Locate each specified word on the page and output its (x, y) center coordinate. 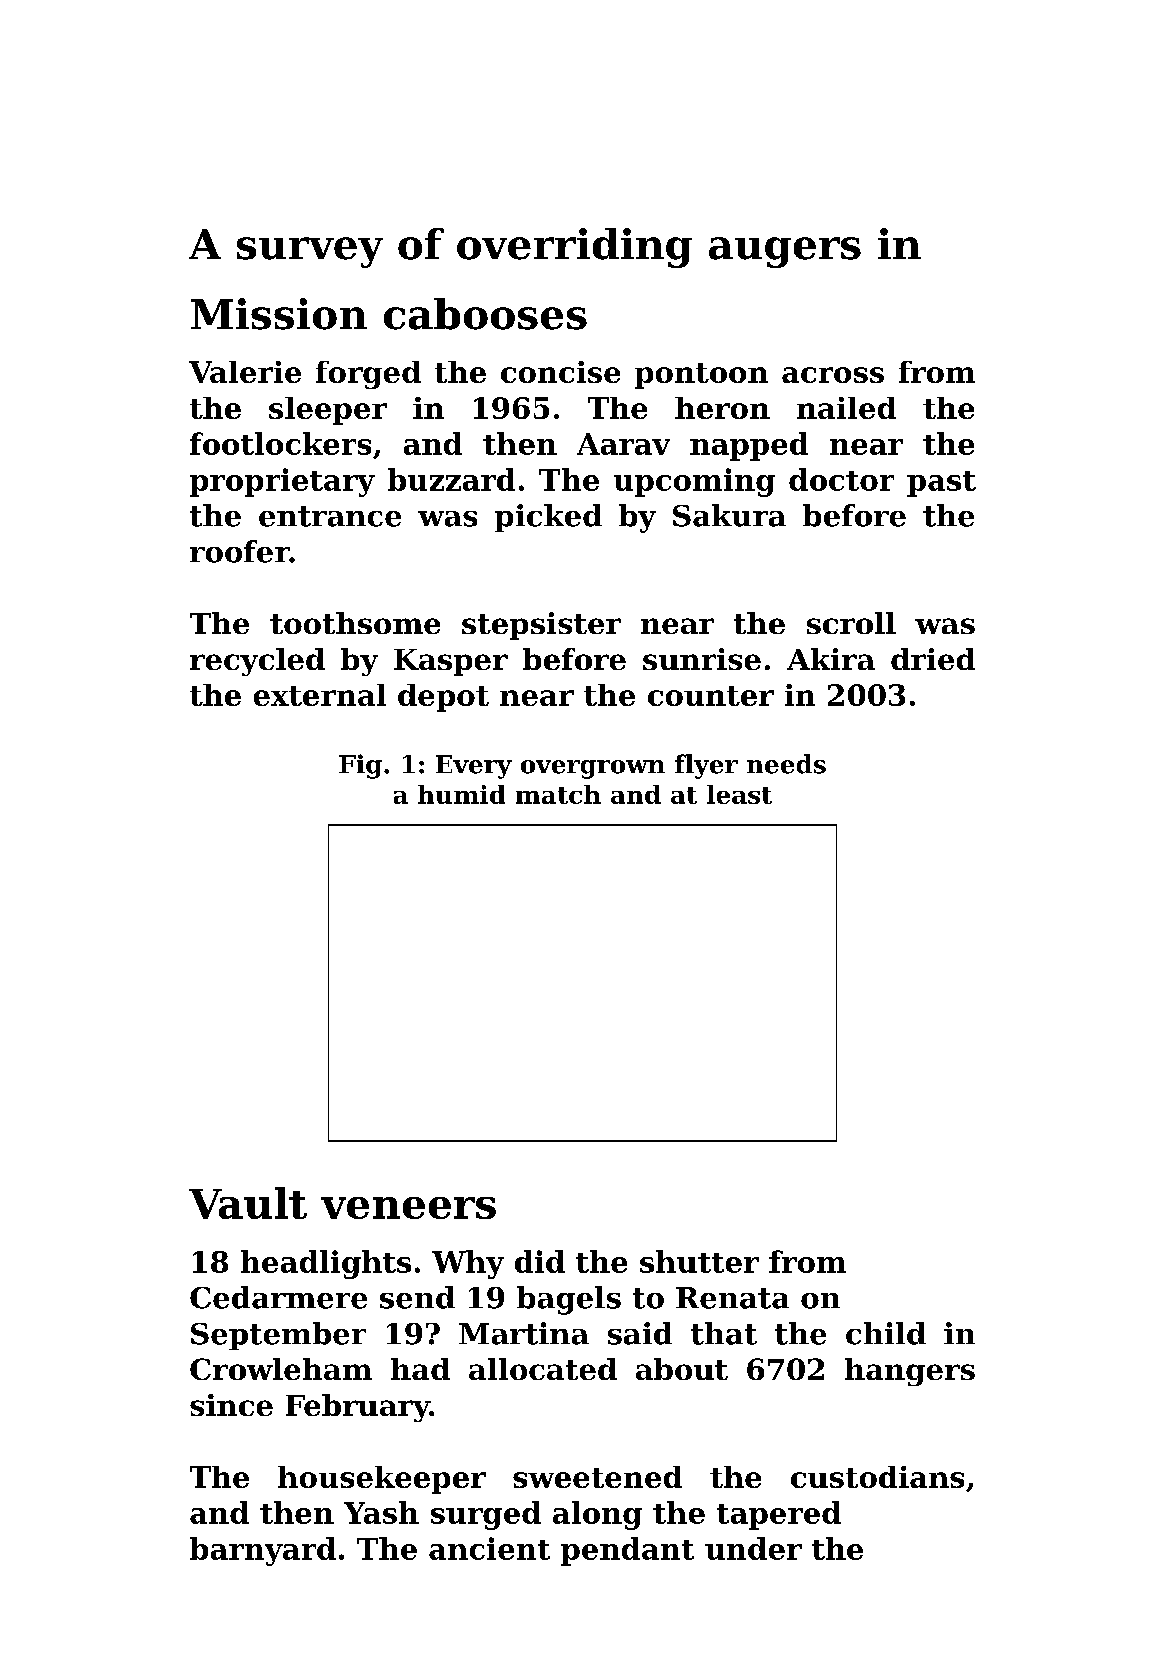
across (833, 375)
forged (368, 375)
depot (443, 698)
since (231, 1405)
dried (933, 659)
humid (461, 794)
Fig (360, 766)
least (739, 794)
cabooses (485, 314)
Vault (248, 1203)
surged (486, 1515)
